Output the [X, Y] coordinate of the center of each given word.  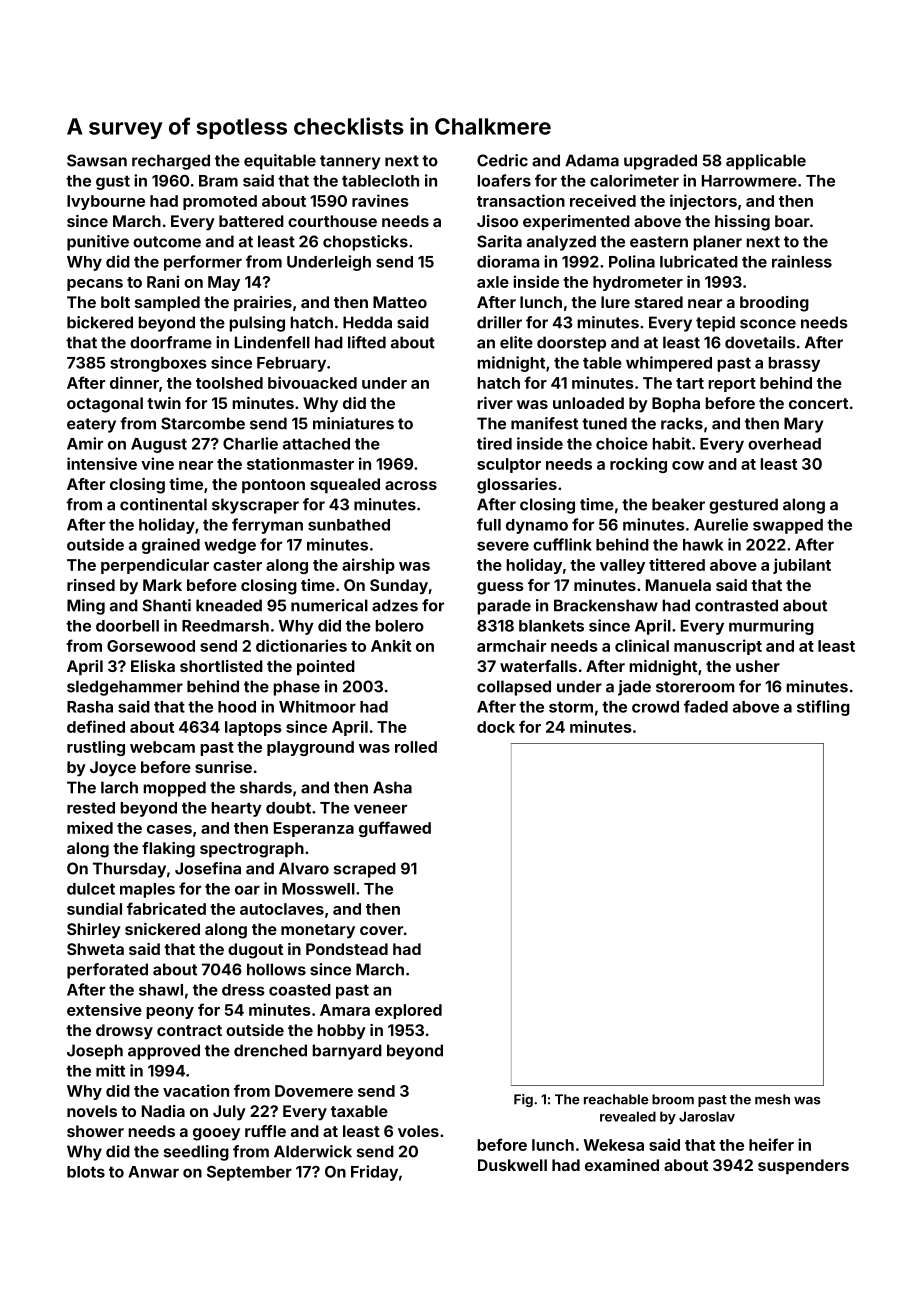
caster [237, 565]
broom [673, 1099]
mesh [772, 1099]
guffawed [395, 829]
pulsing [257, 324]
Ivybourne [106, 202]
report [732, 385]
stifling [823, 708]
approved [164, 1052]
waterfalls [538, 666]
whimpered [669, 364]
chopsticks [365, 243]
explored [408, 1011]
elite [516, 342]
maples [147, 890]
